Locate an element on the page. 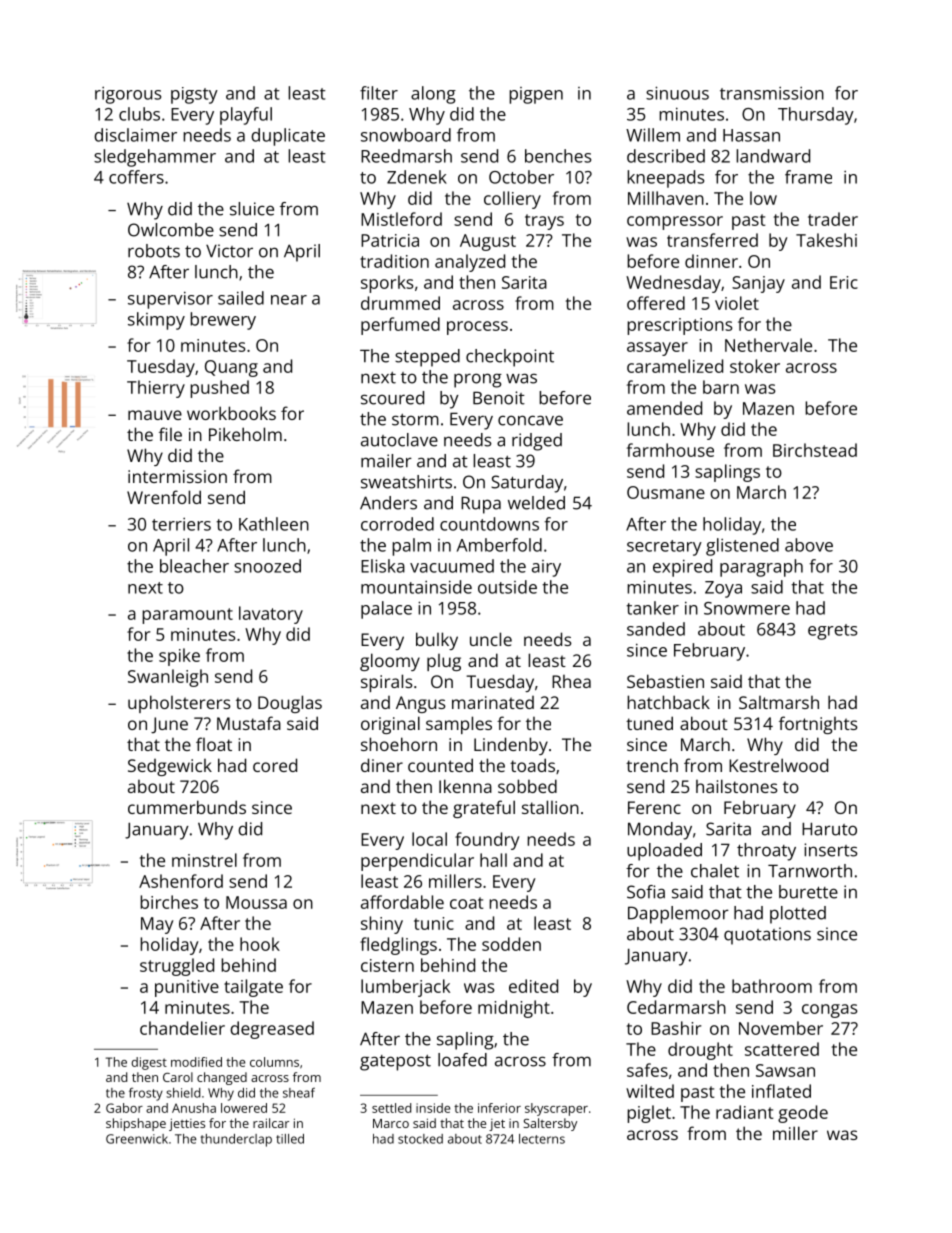 This document has width=952, height=1233. Greenwick is located at coordinates (137, 1139).
